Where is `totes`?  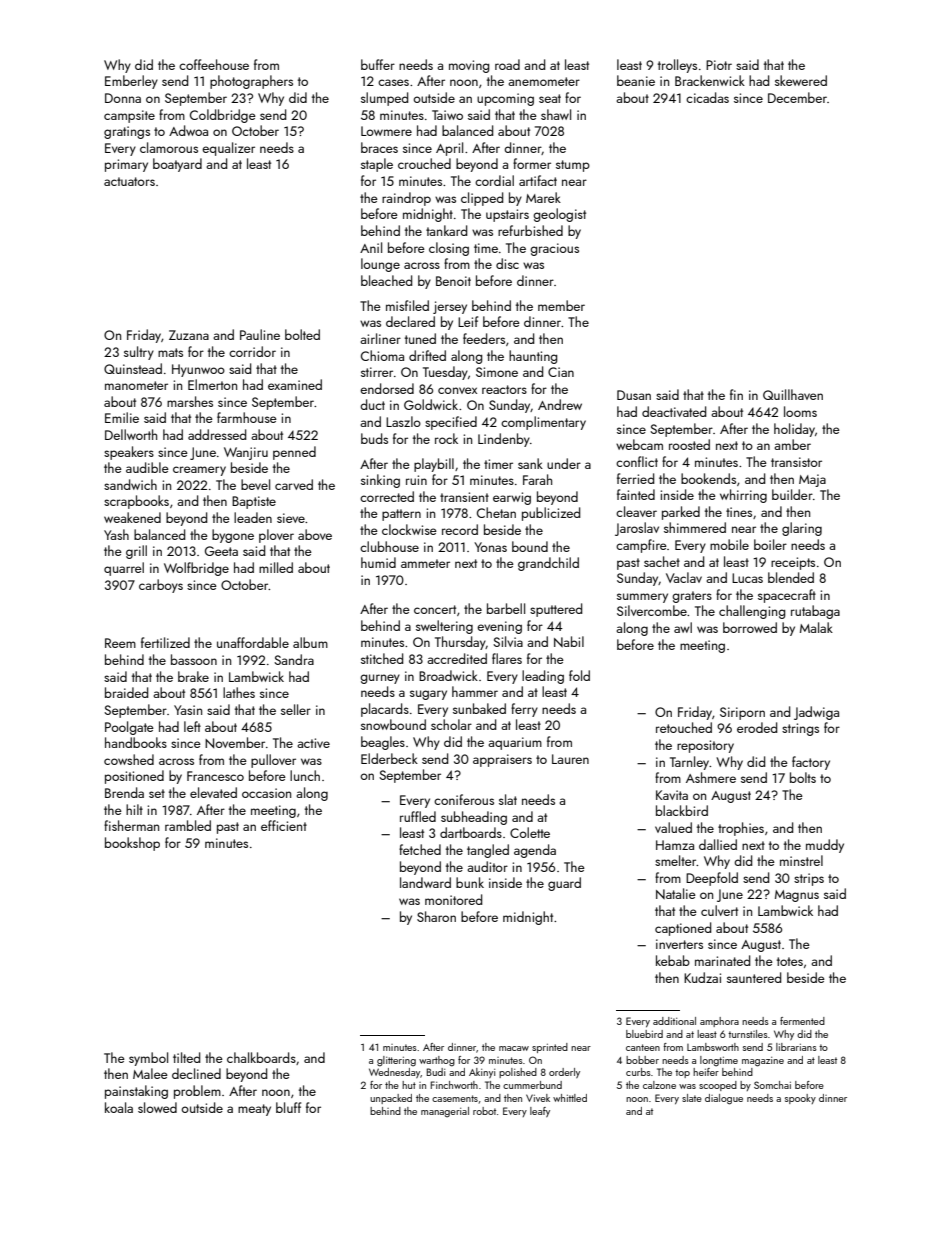
totes is located at coordinates (790, 961).
